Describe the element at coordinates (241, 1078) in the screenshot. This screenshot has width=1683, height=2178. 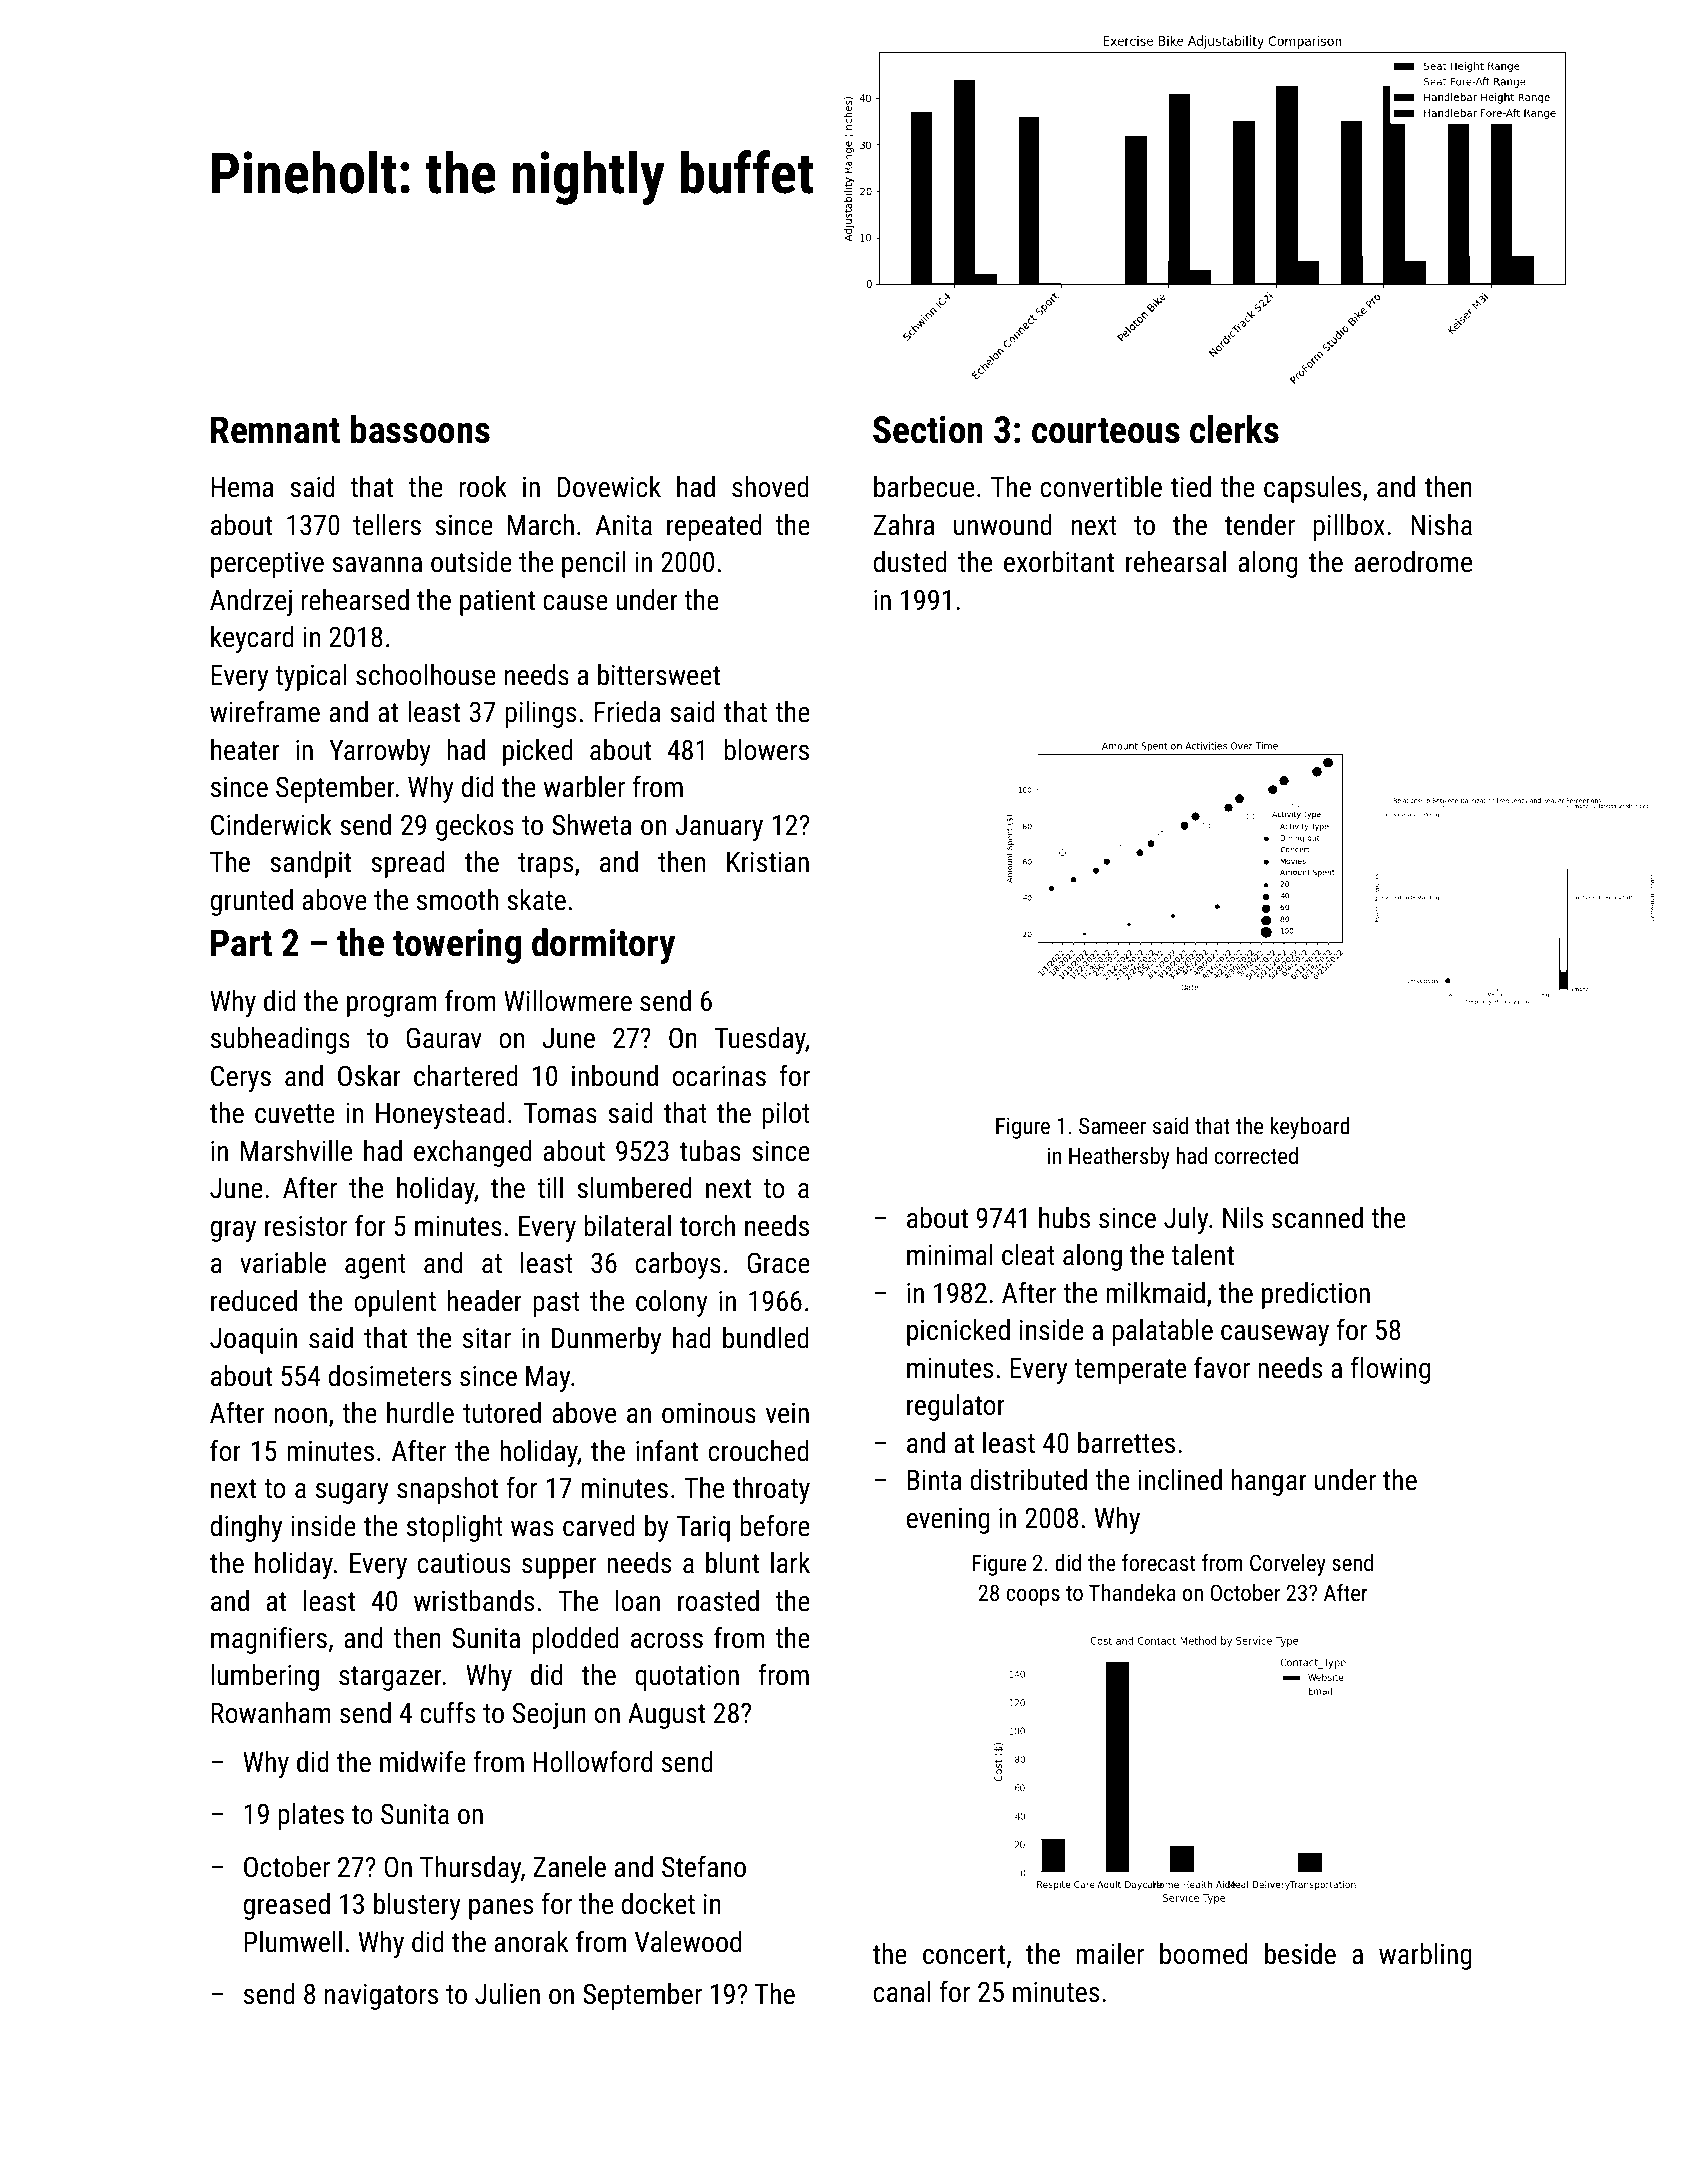
I see `Cerys` at that location.
